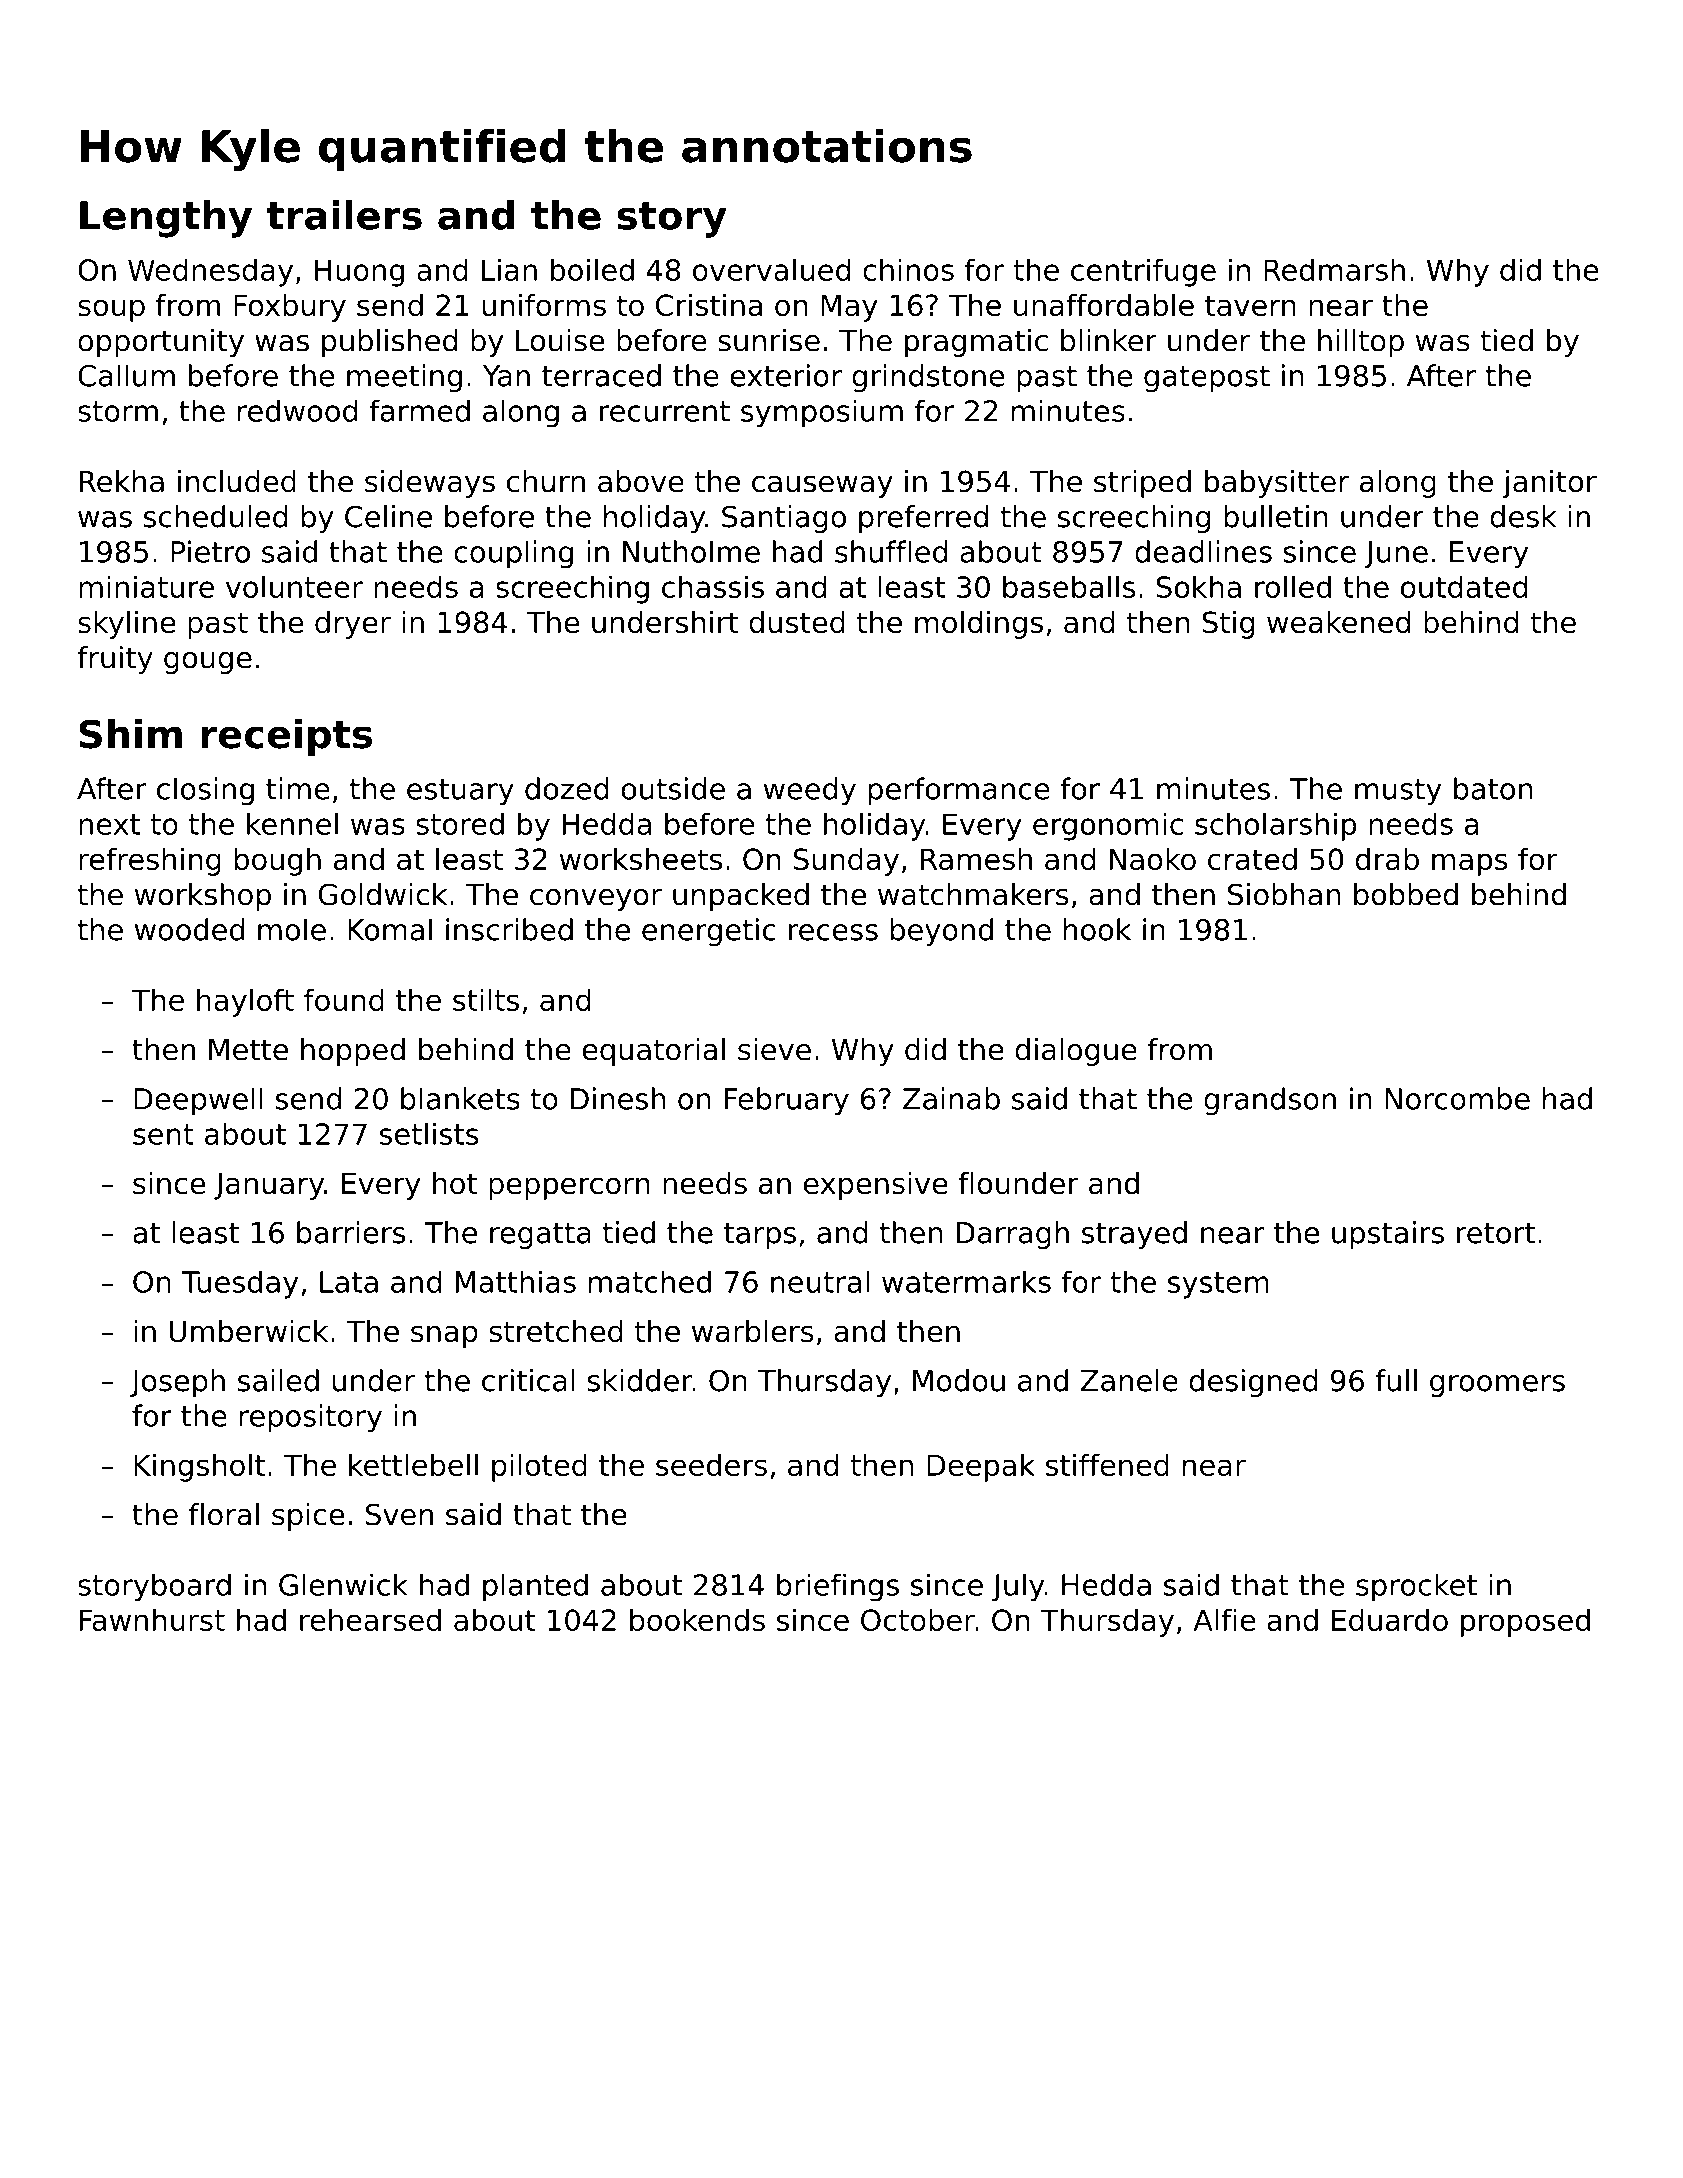 The height and width of the document is (2178, 1683). Describe the element at coordinates (923, 519) in the document. I see `preferred` at that location.
